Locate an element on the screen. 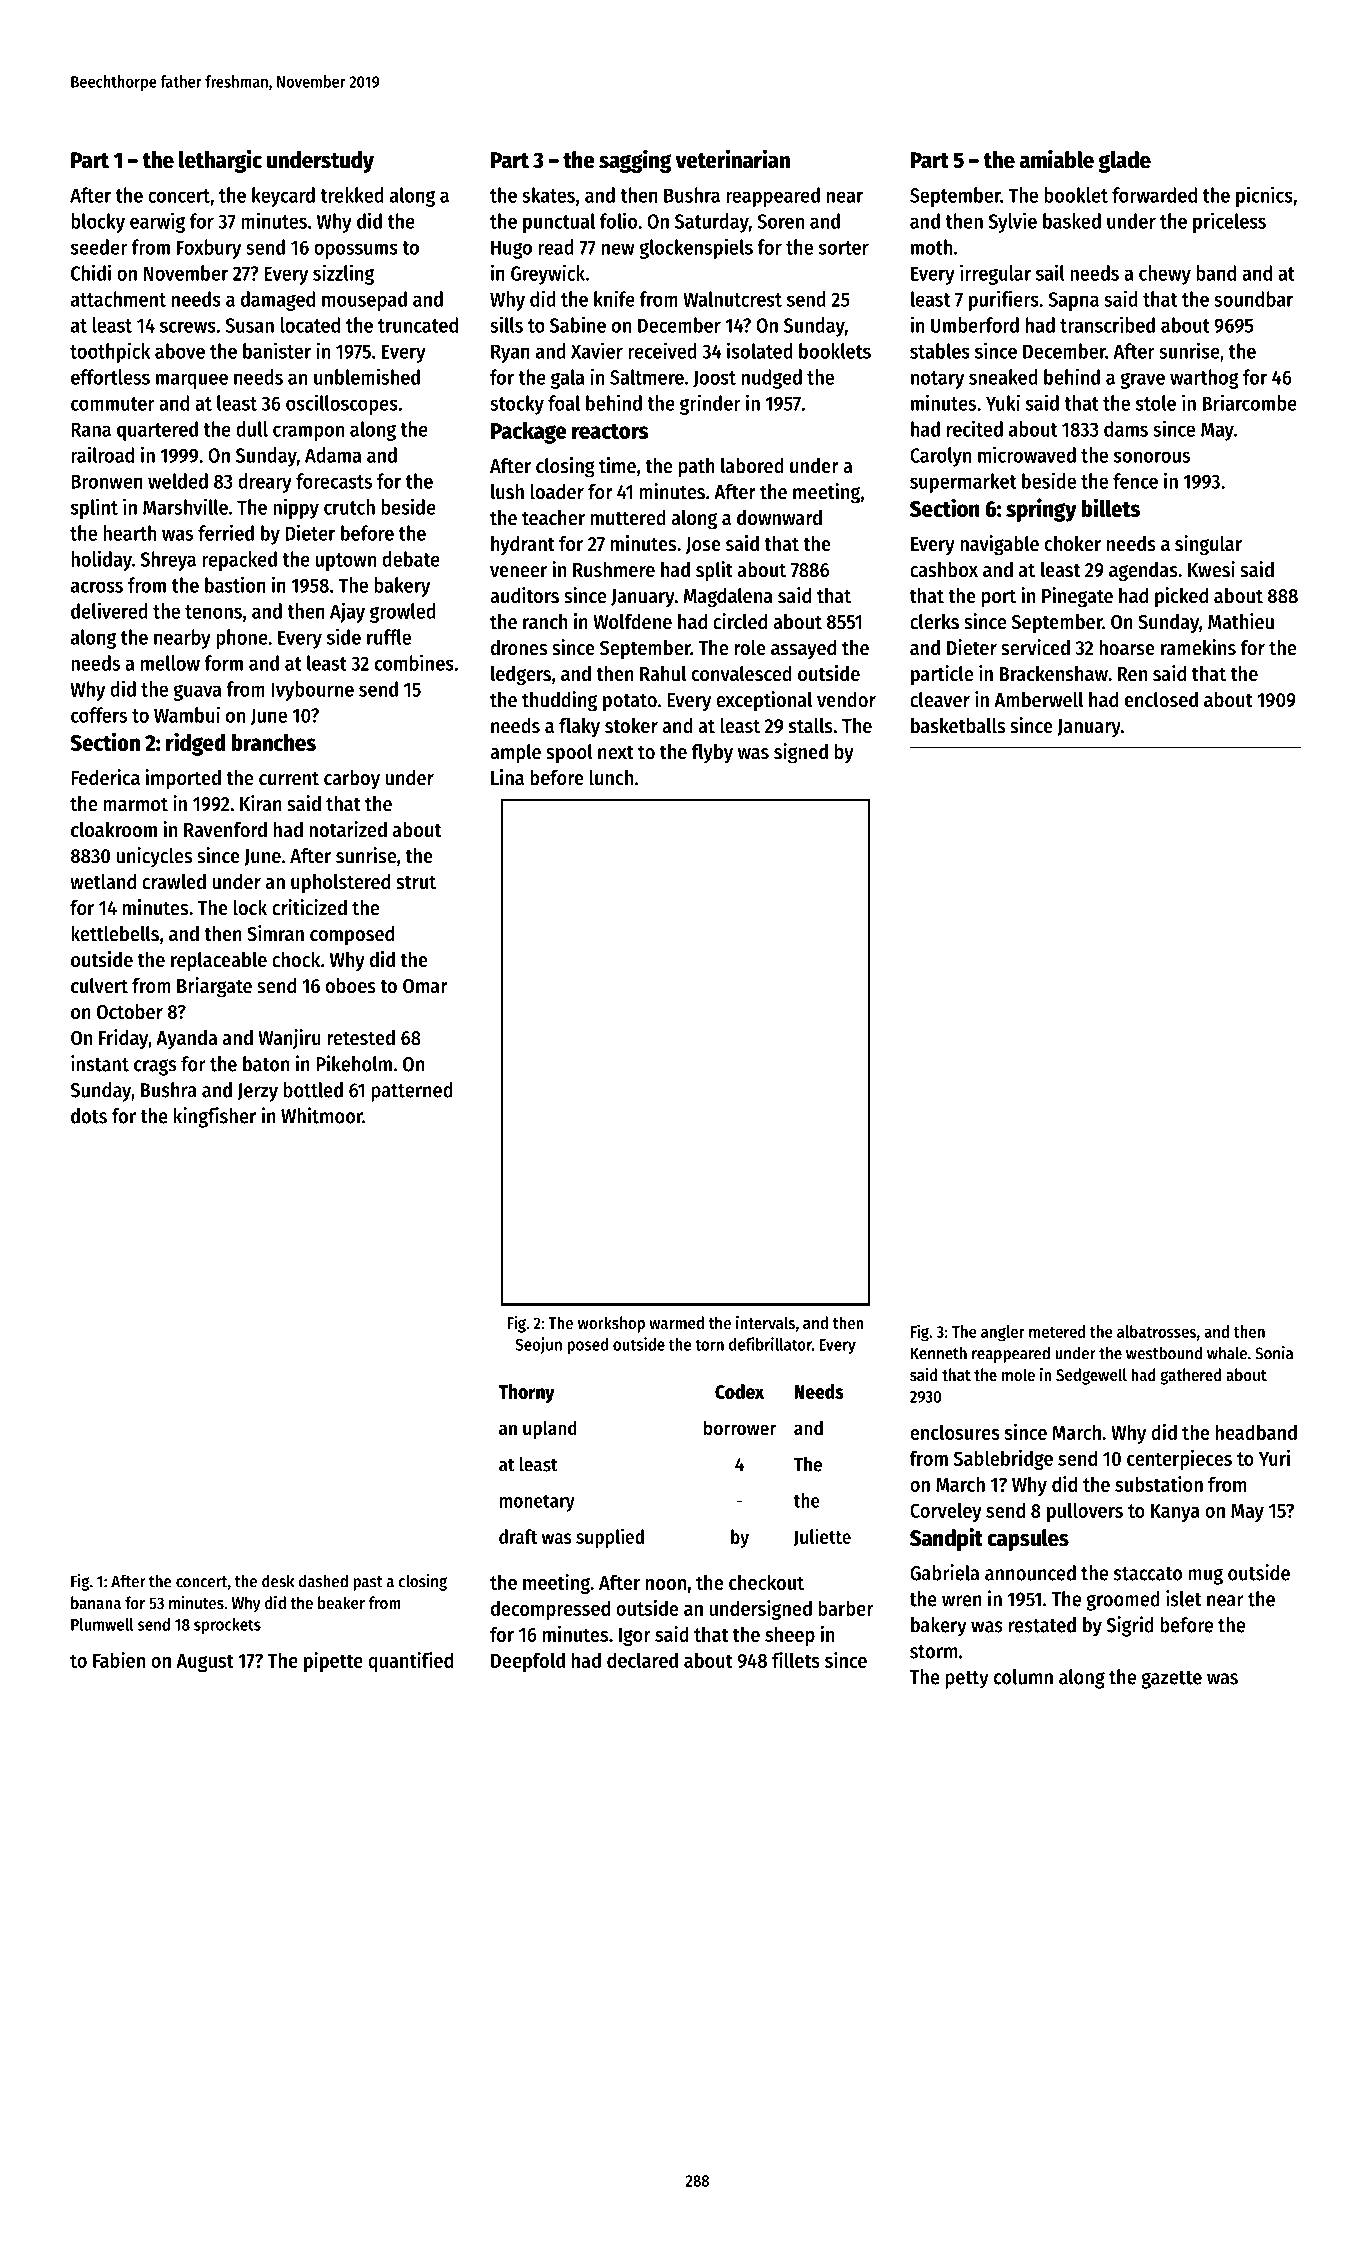 This screenshot has width=1371, height=2258. warmed is located at coordinates (676, 1322).
